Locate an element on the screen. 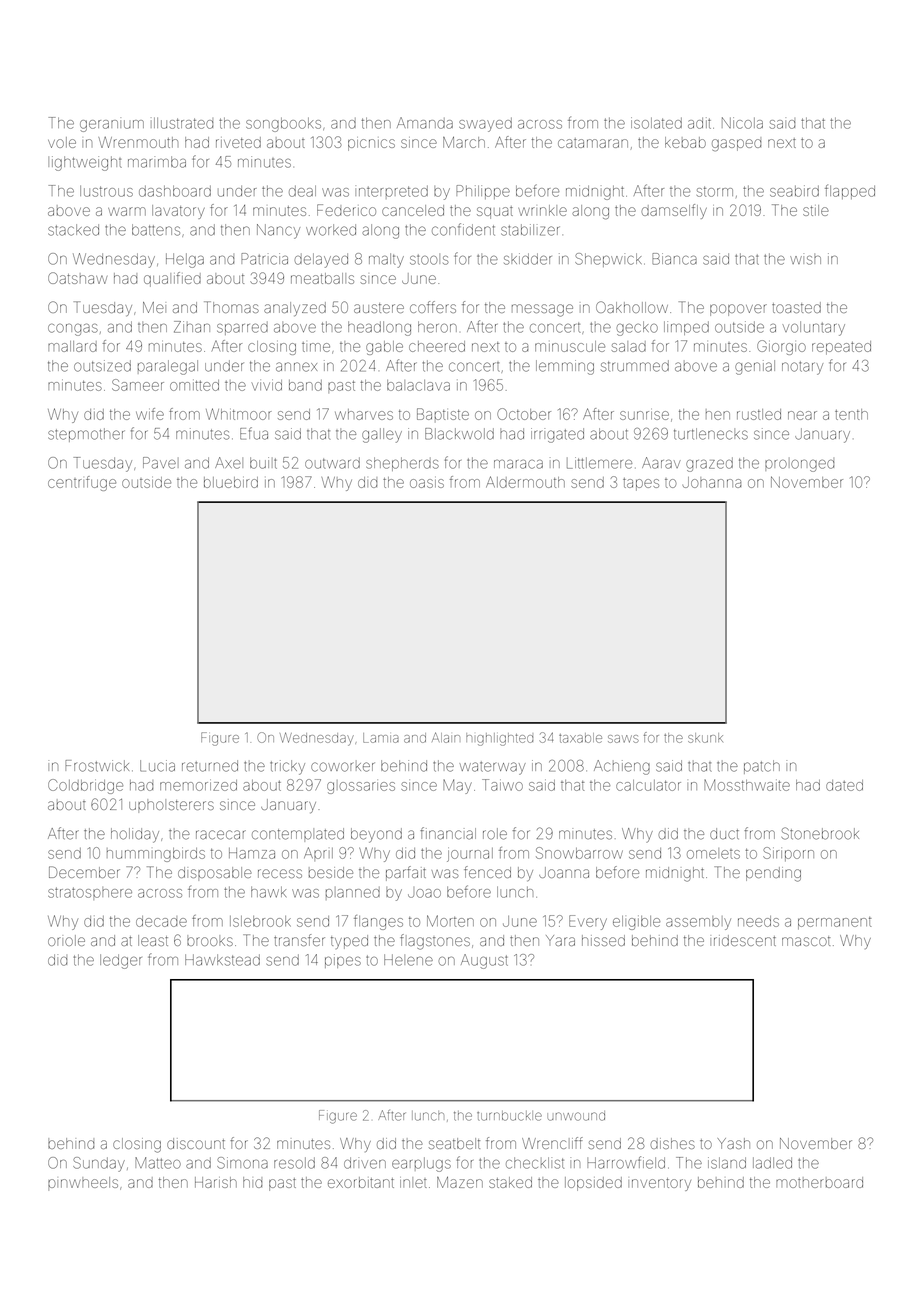 This screenshot has width=924, height=1308. Blackwold is located at coordinates (459, 434).
